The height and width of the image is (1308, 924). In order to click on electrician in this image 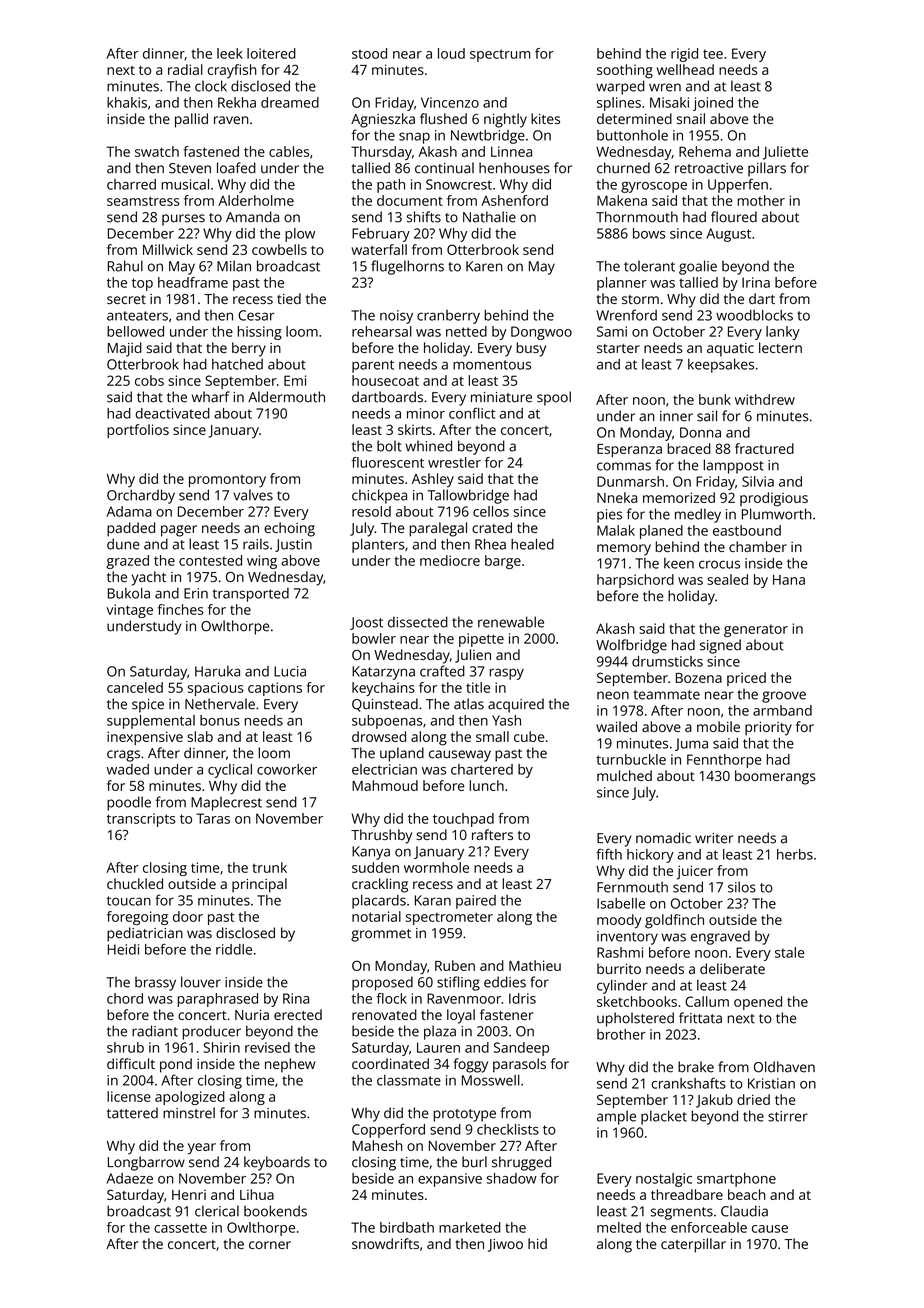, I will do `click(384, 769)`.
